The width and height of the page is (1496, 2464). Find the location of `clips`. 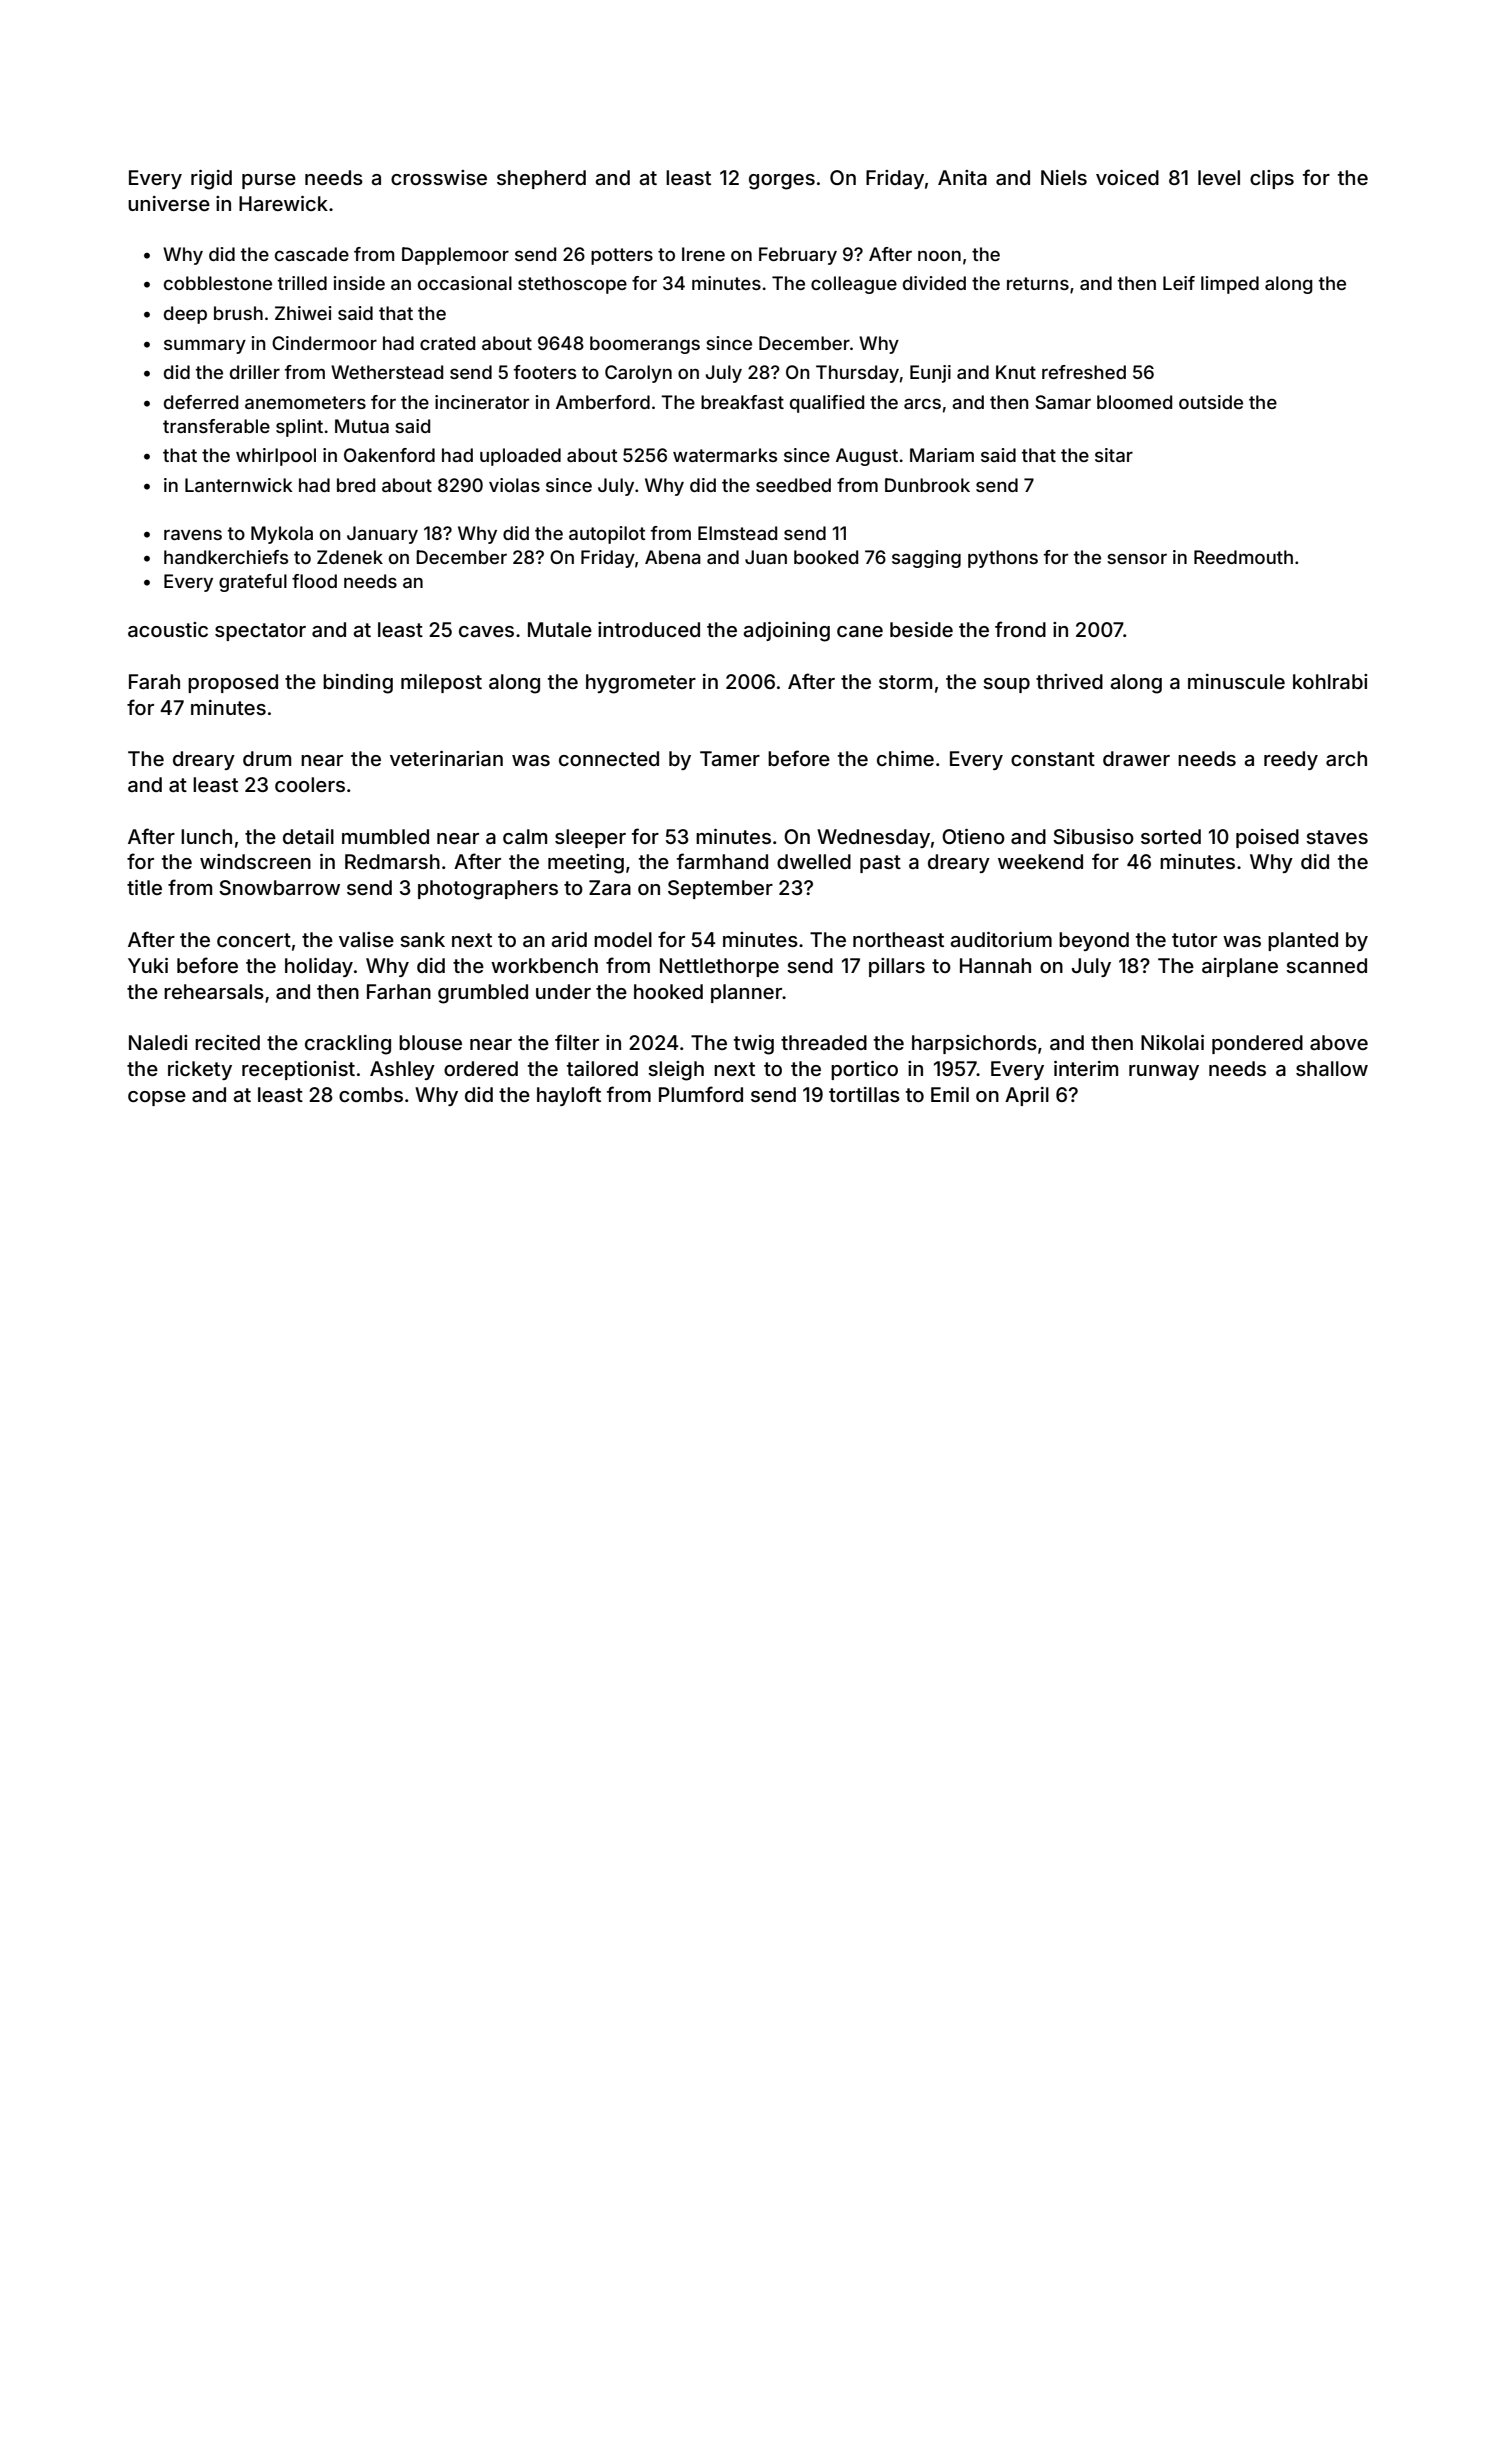

clips is located at coordinates (1272, 179).
